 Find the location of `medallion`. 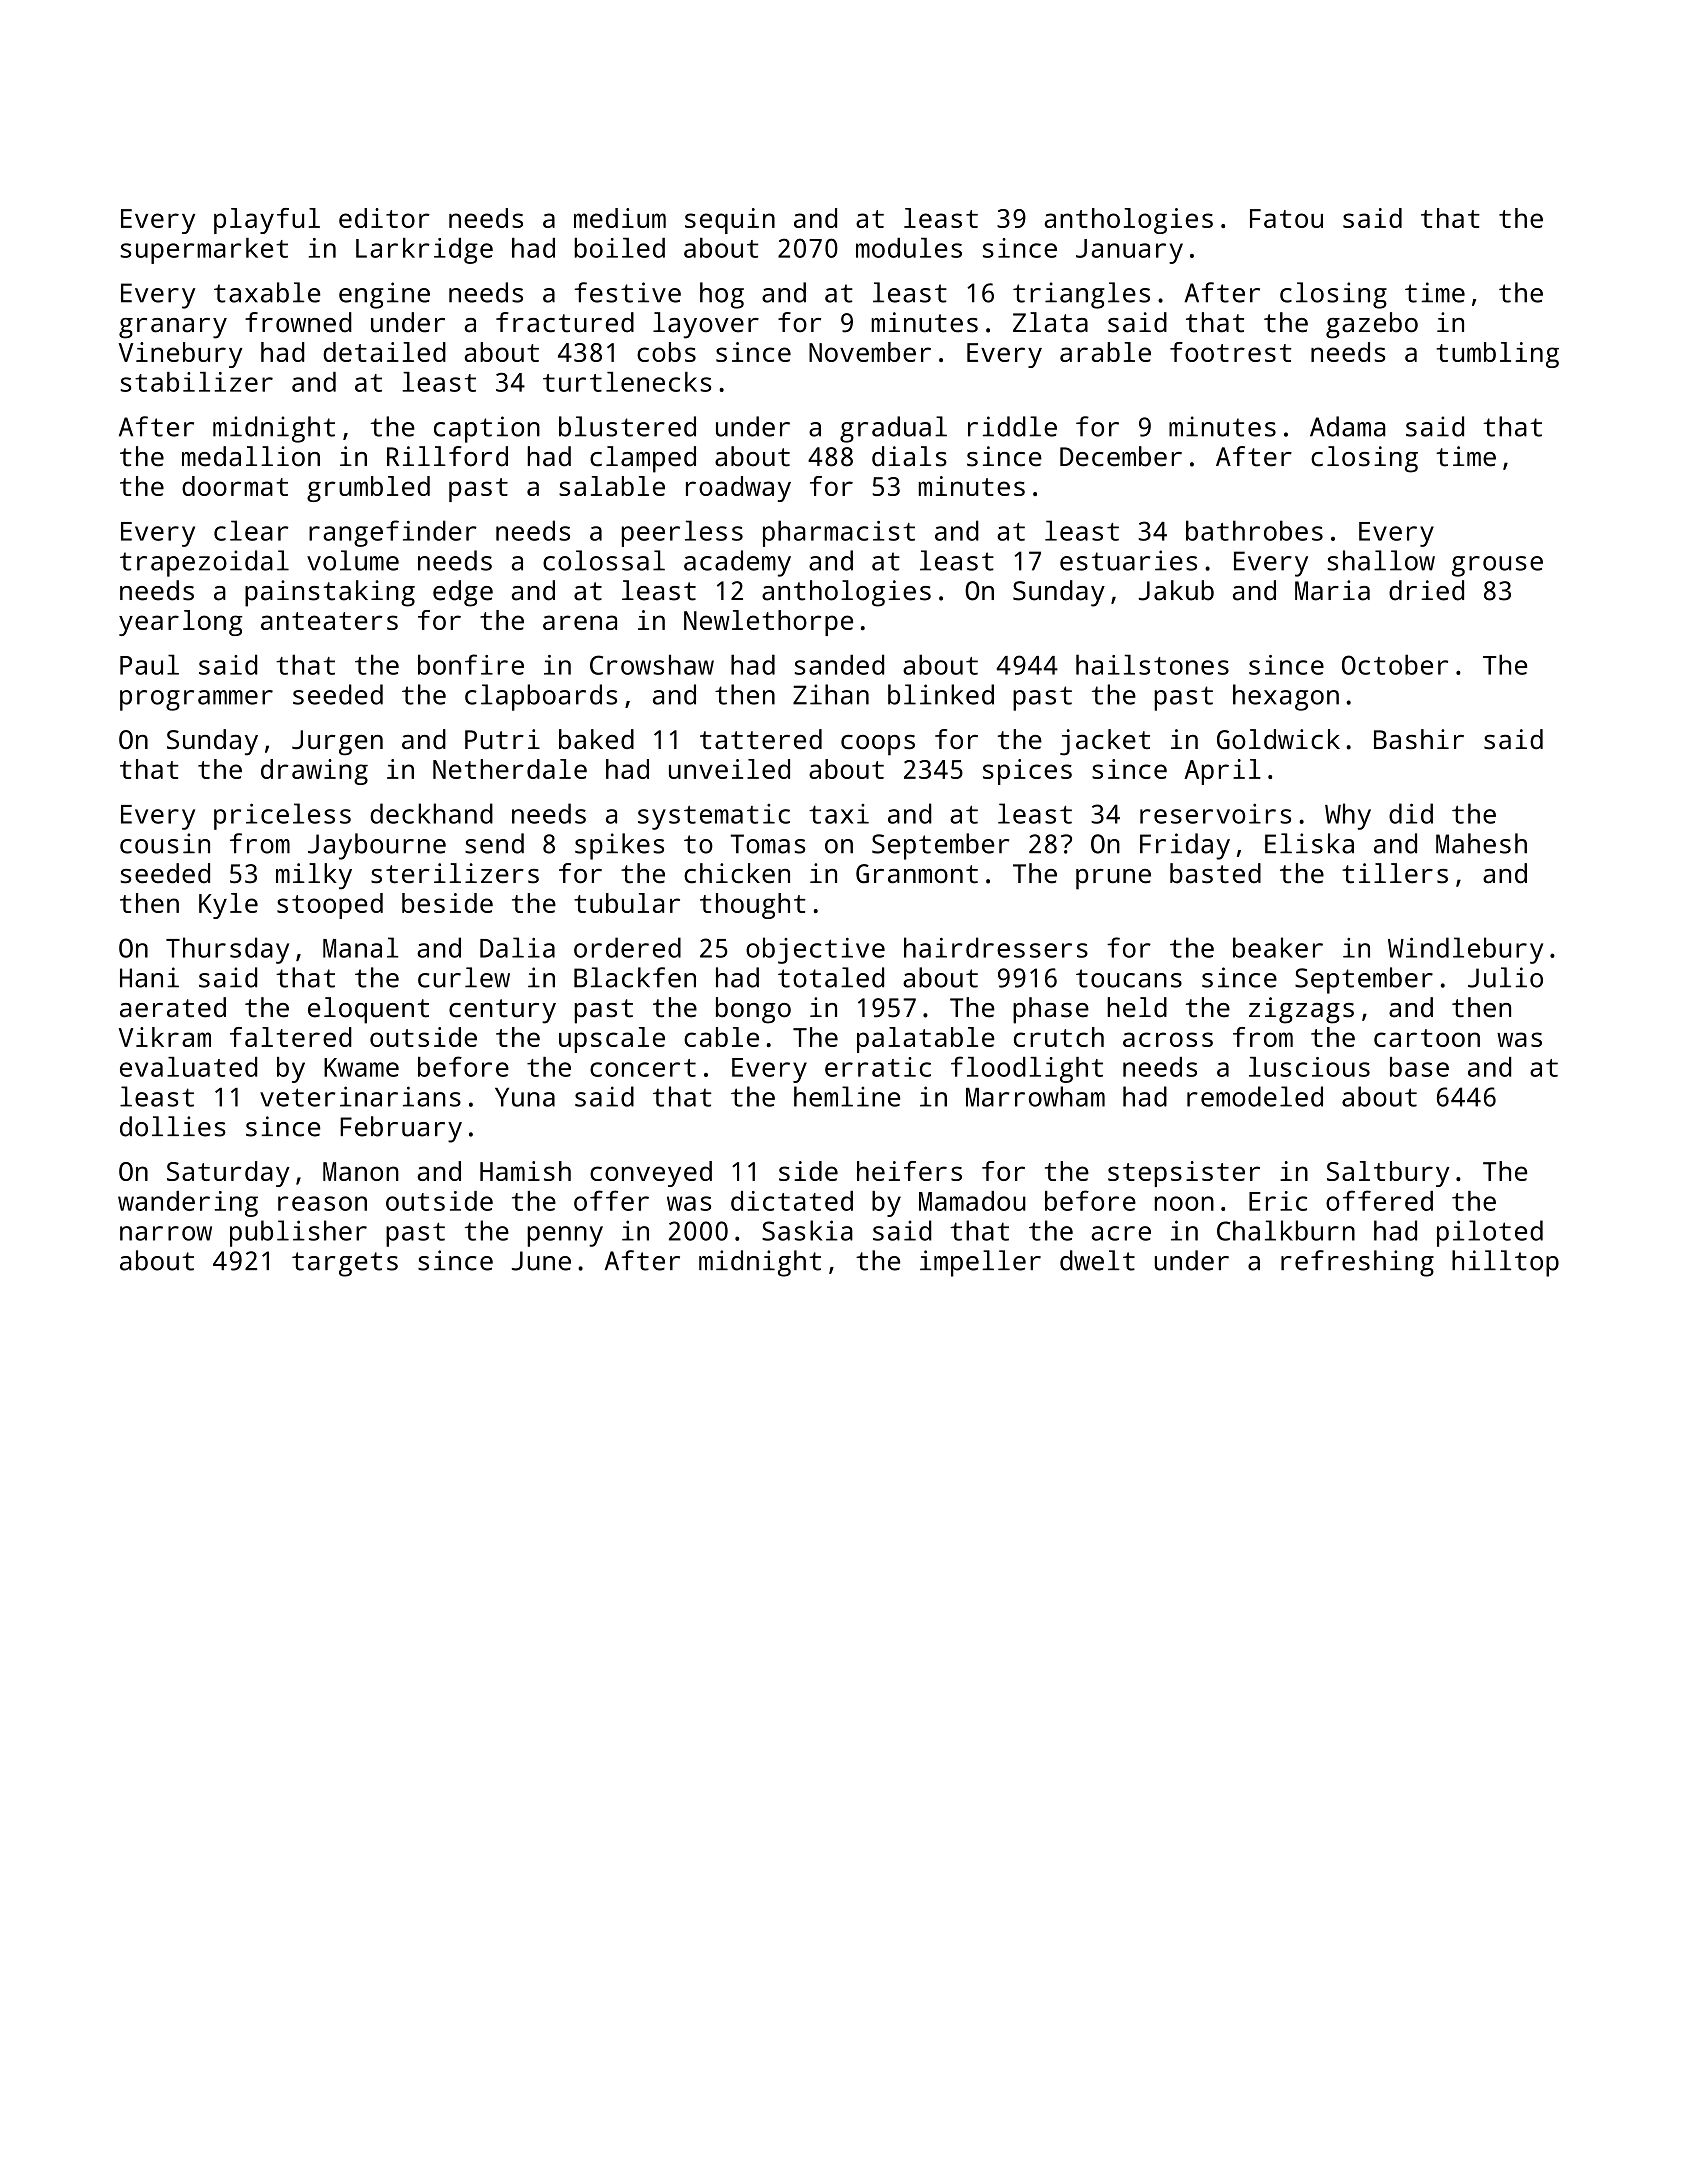

medallion is located at coordinates (251, 456).
